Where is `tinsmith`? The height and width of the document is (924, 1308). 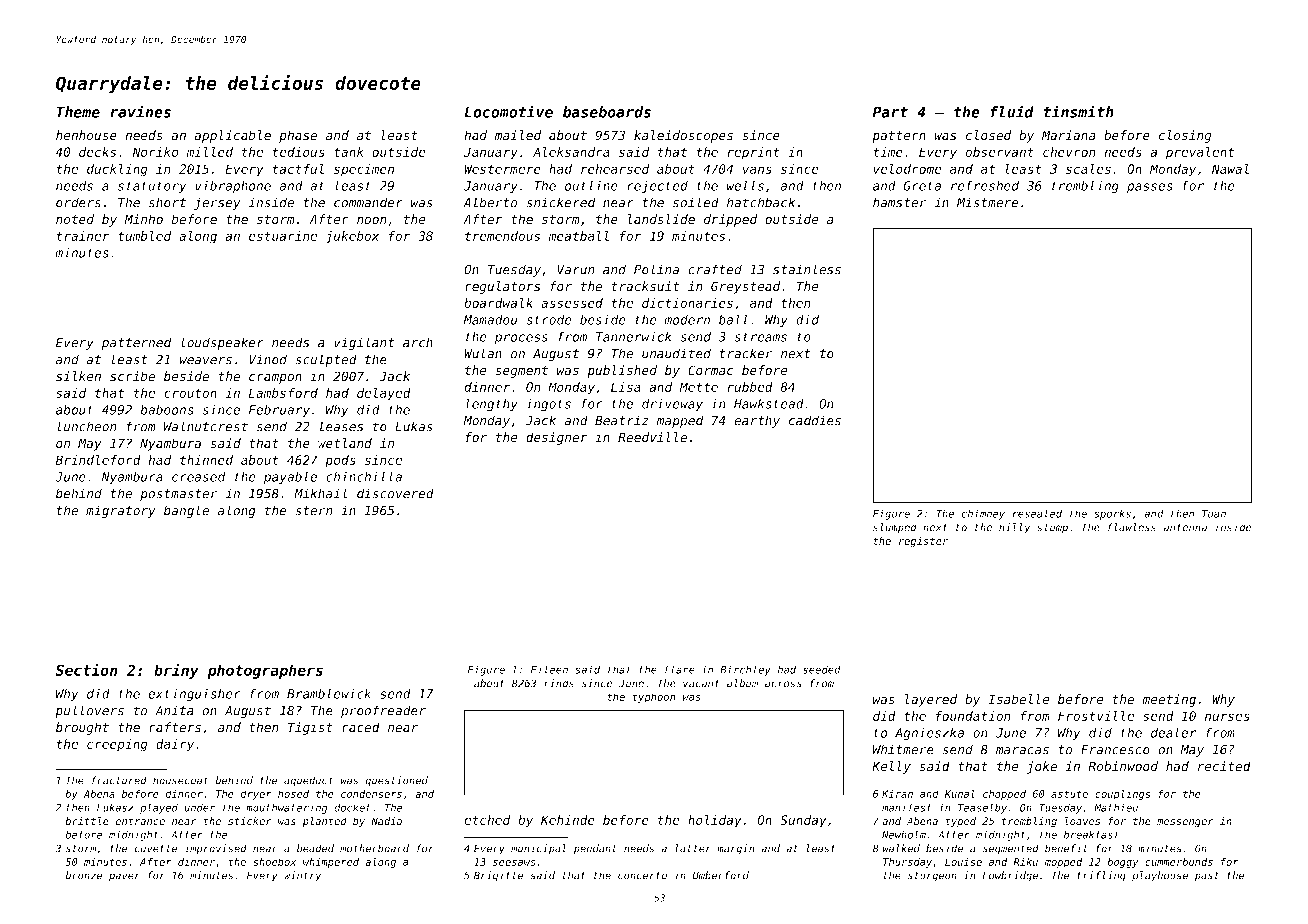 tinsmith is located at coordinates (1078, 111).
